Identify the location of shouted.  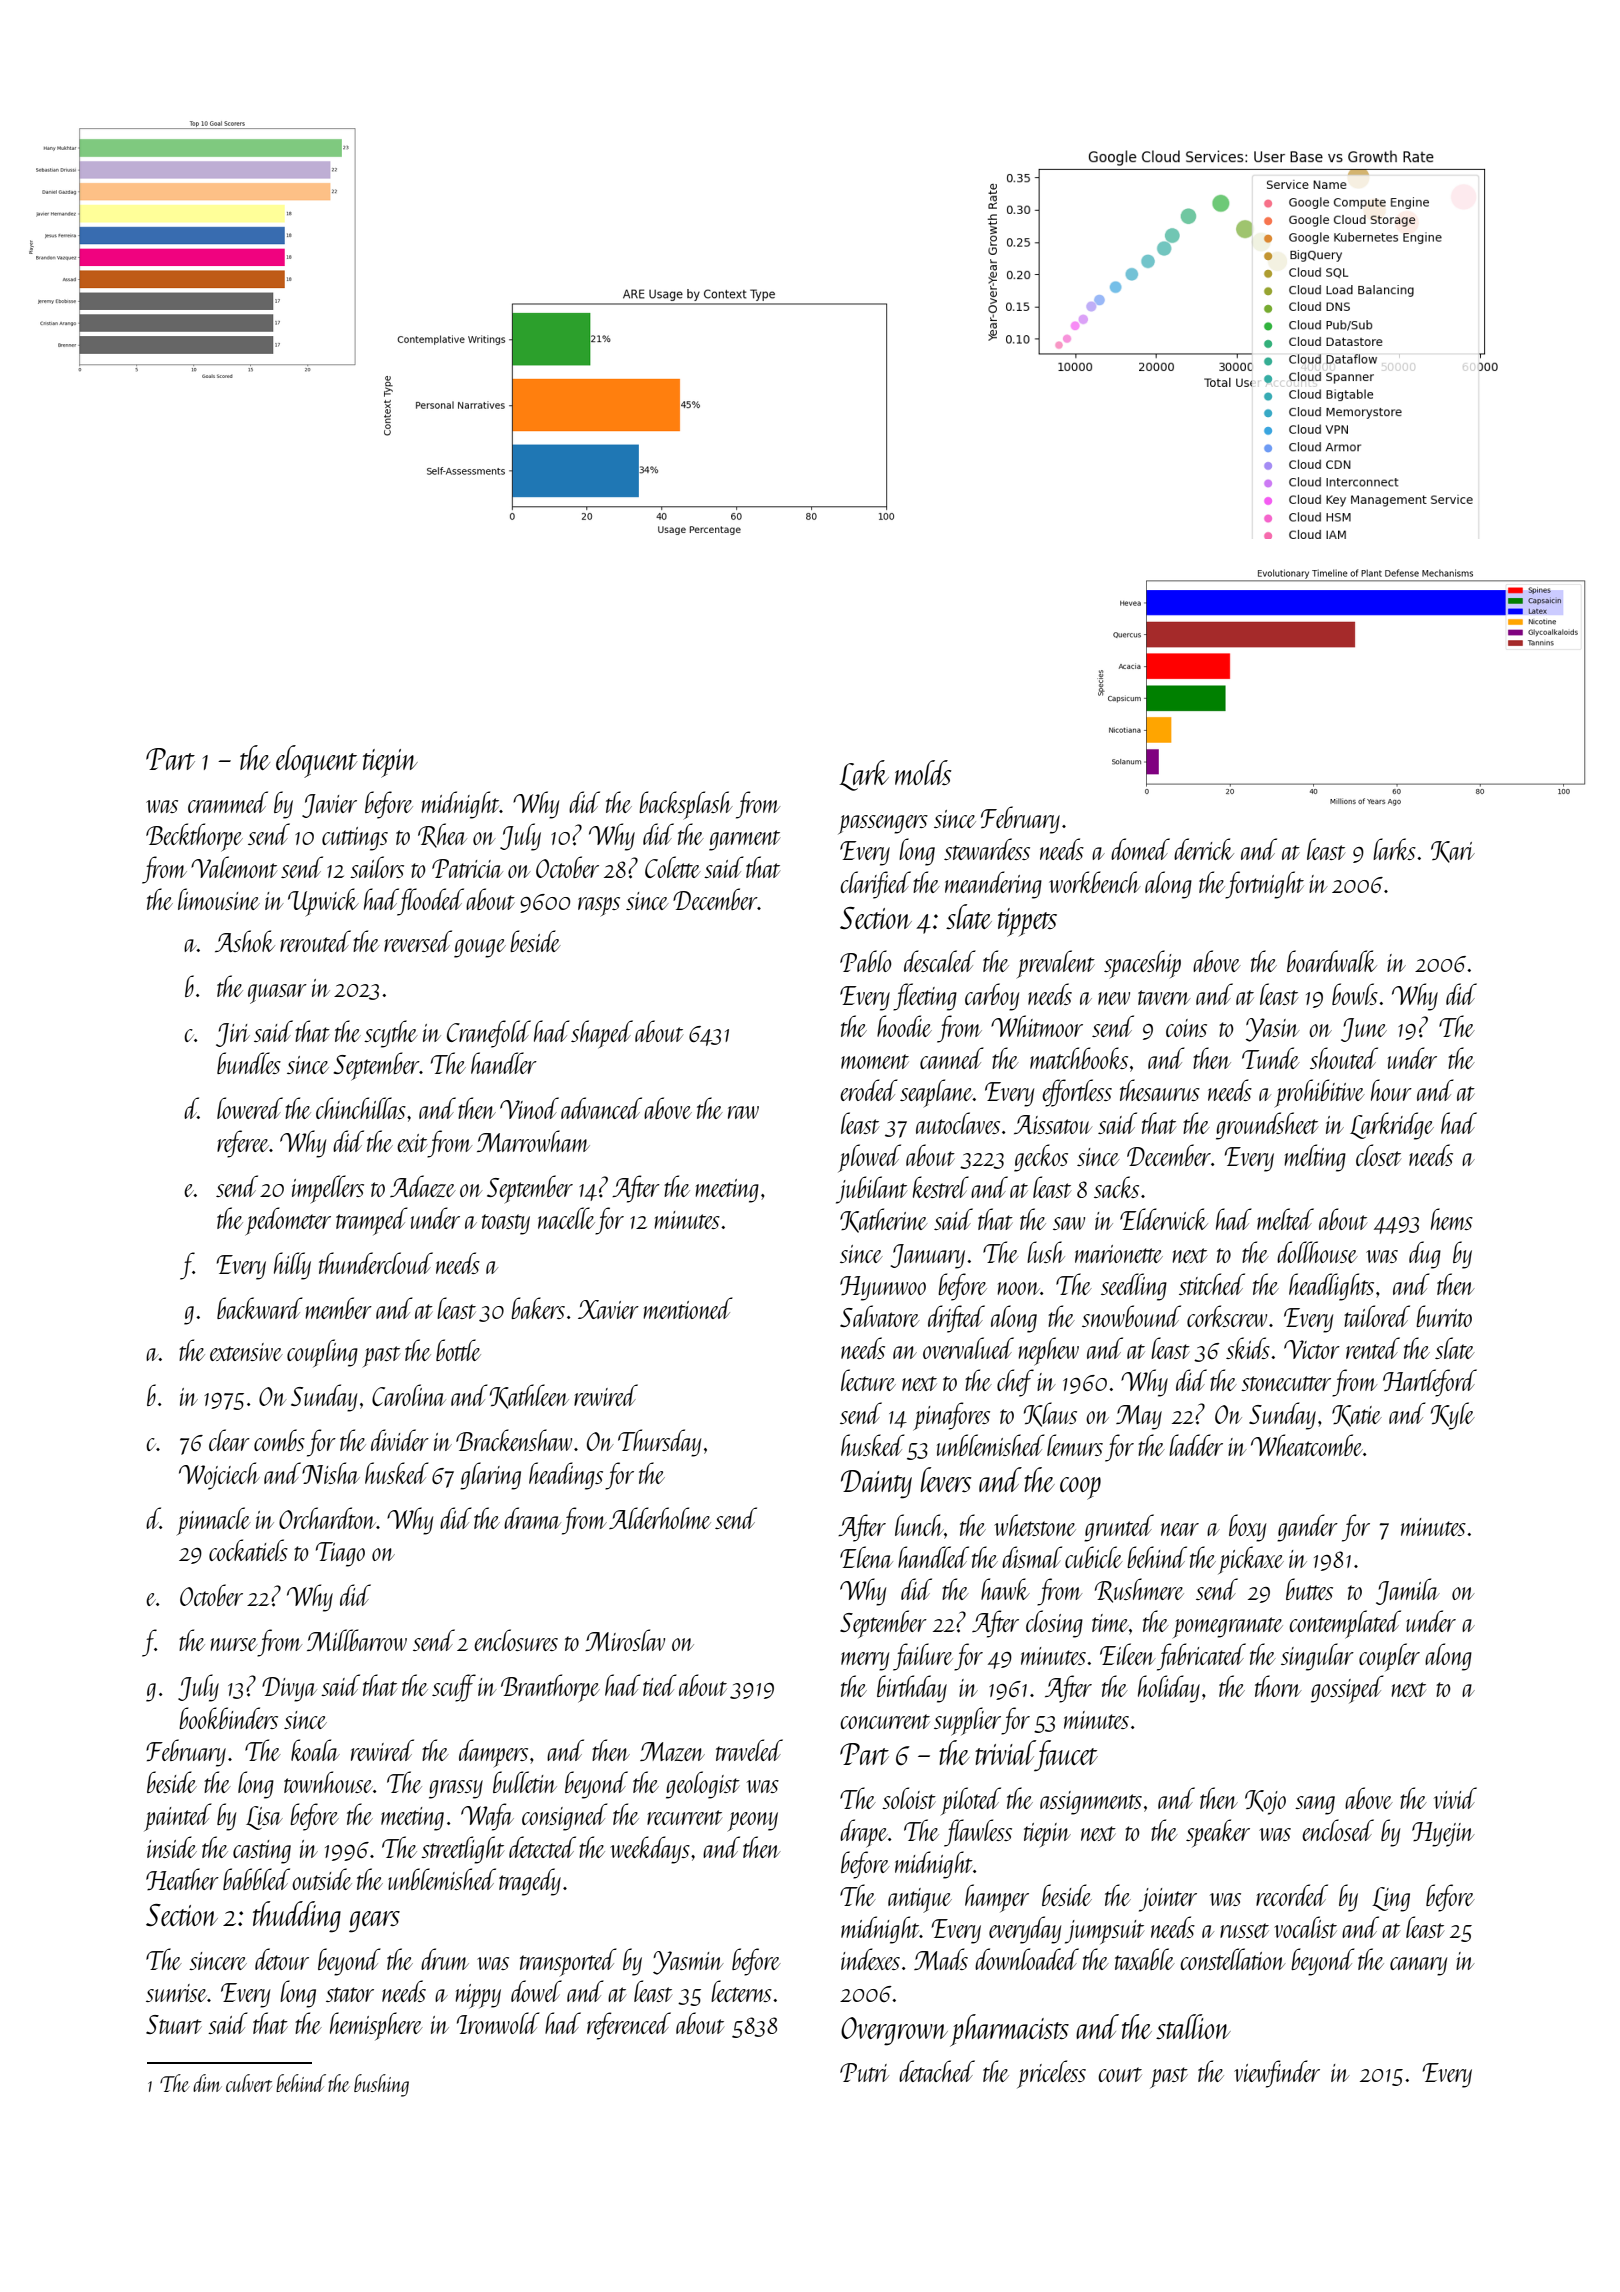
(1344, 1058).
